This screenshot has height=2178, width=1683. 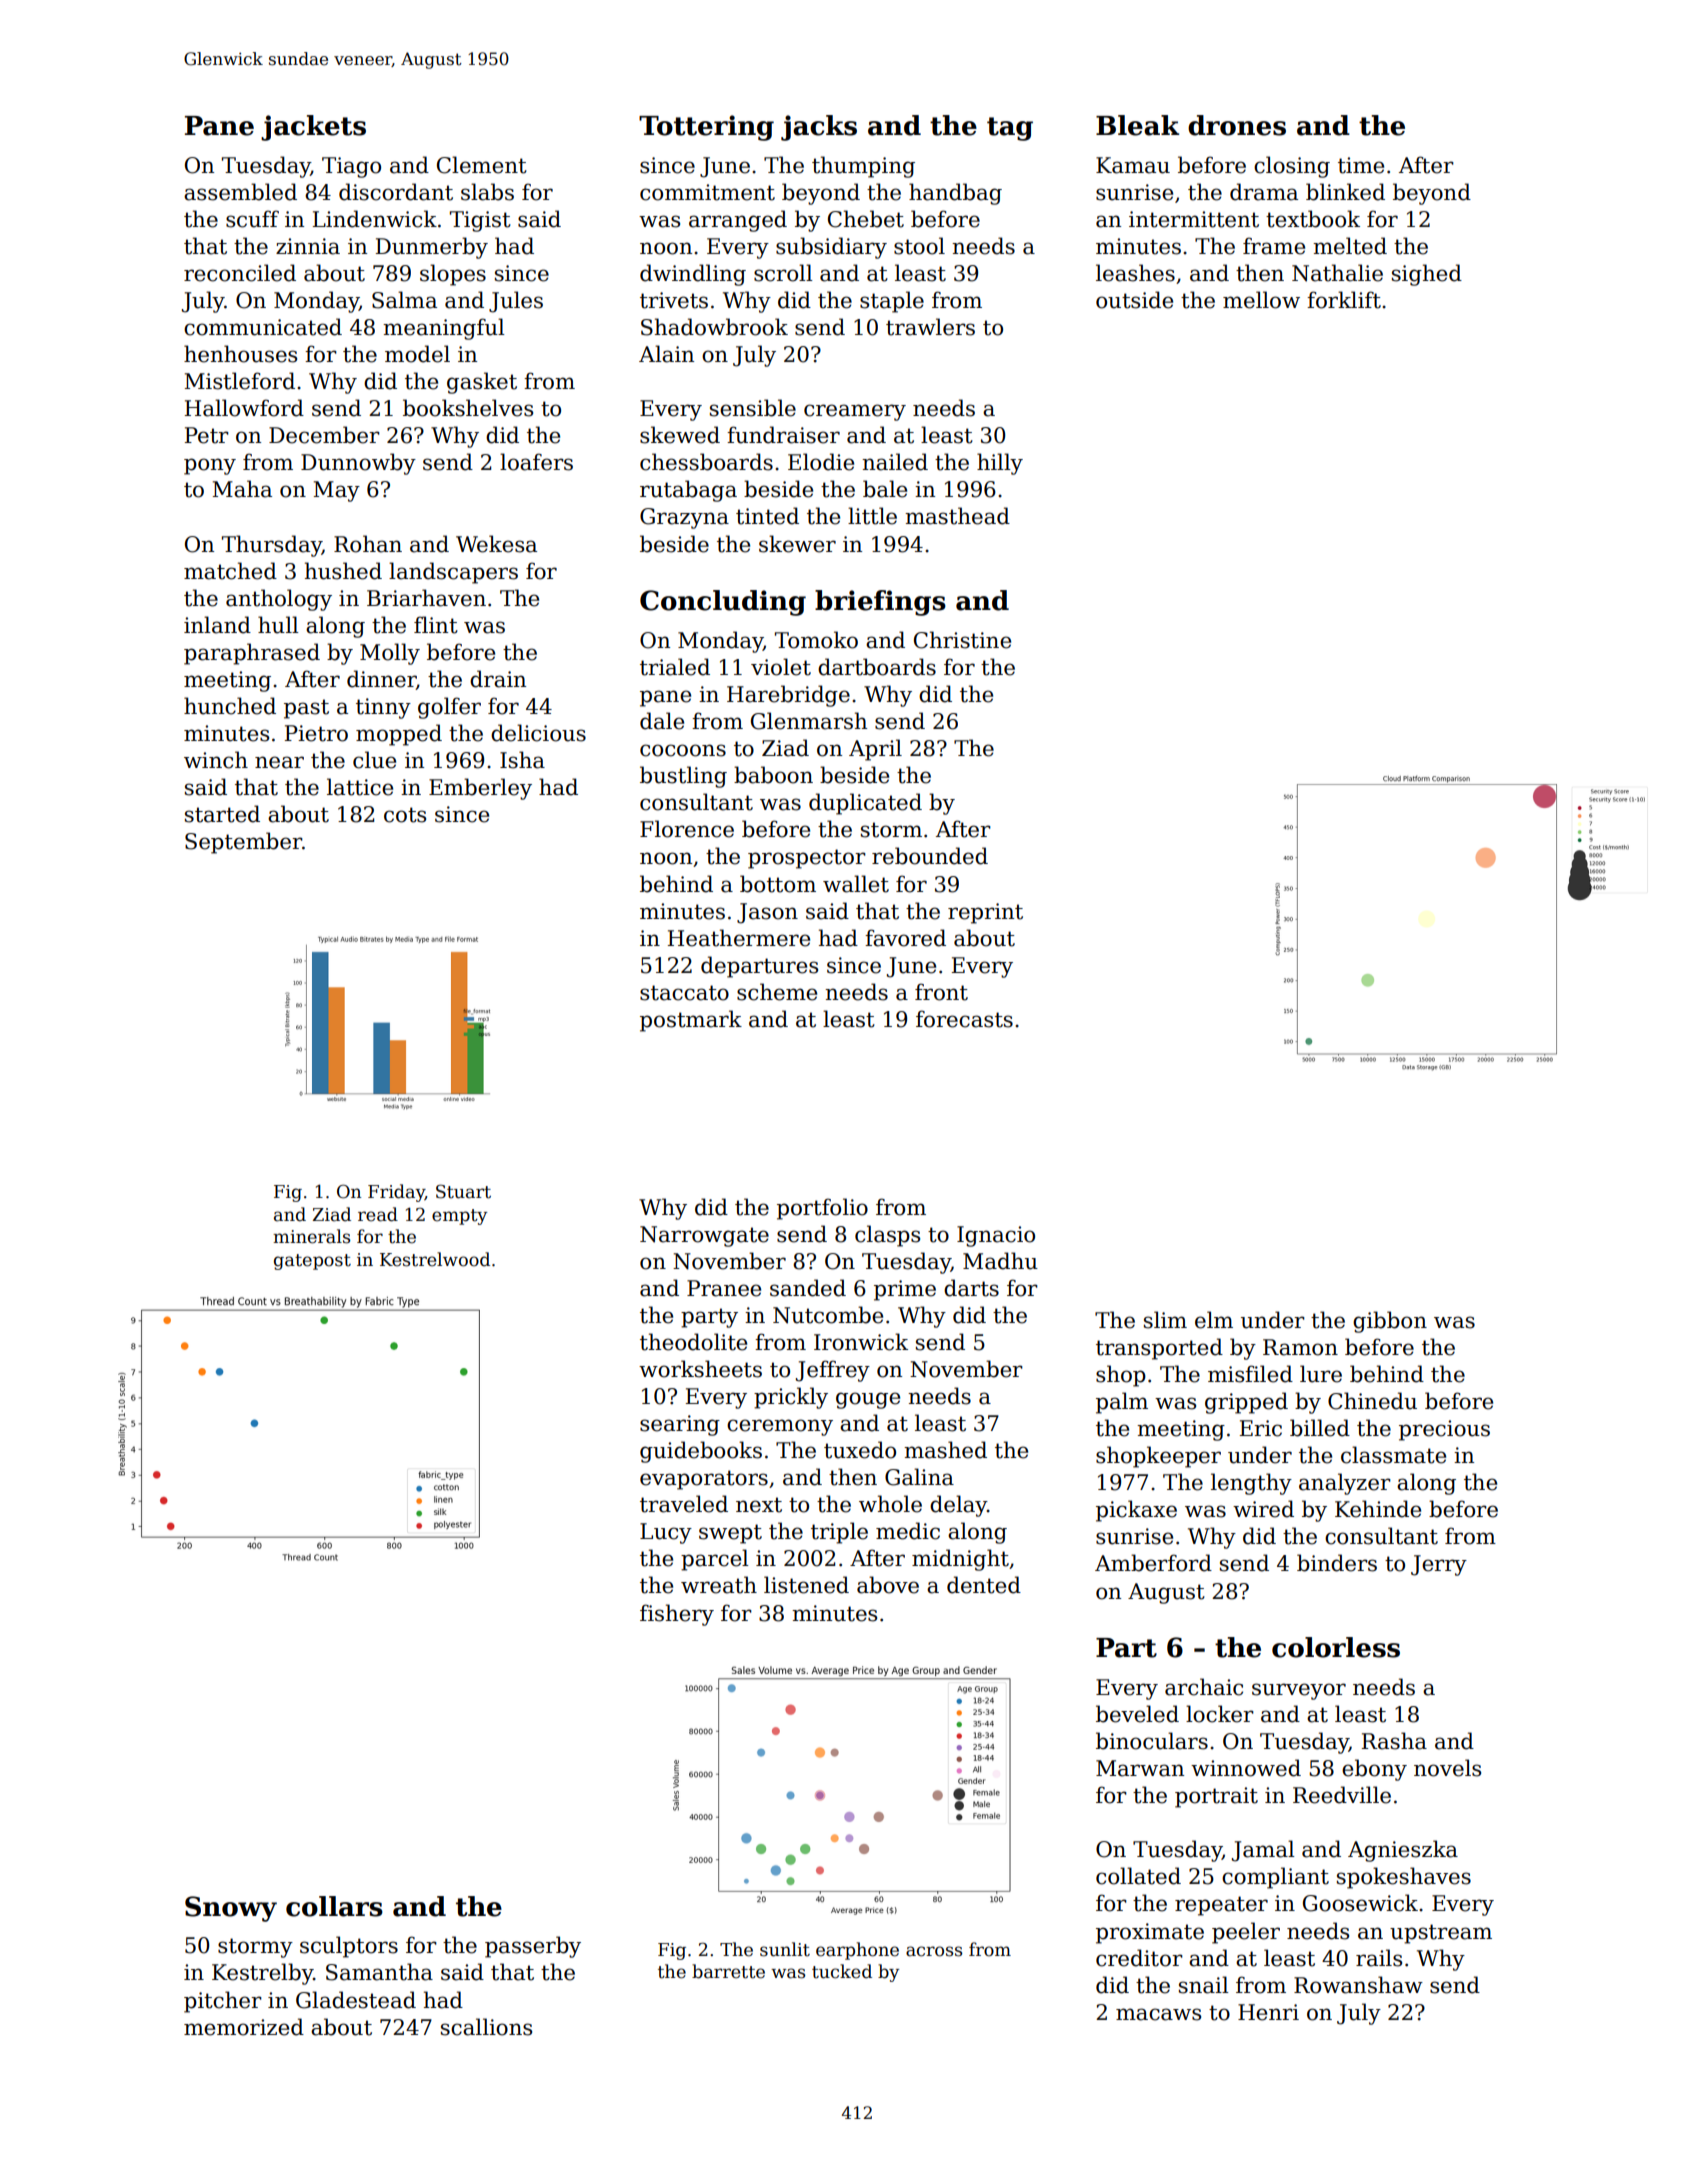 I want to click on Clement, so click(x=482, y=165).
